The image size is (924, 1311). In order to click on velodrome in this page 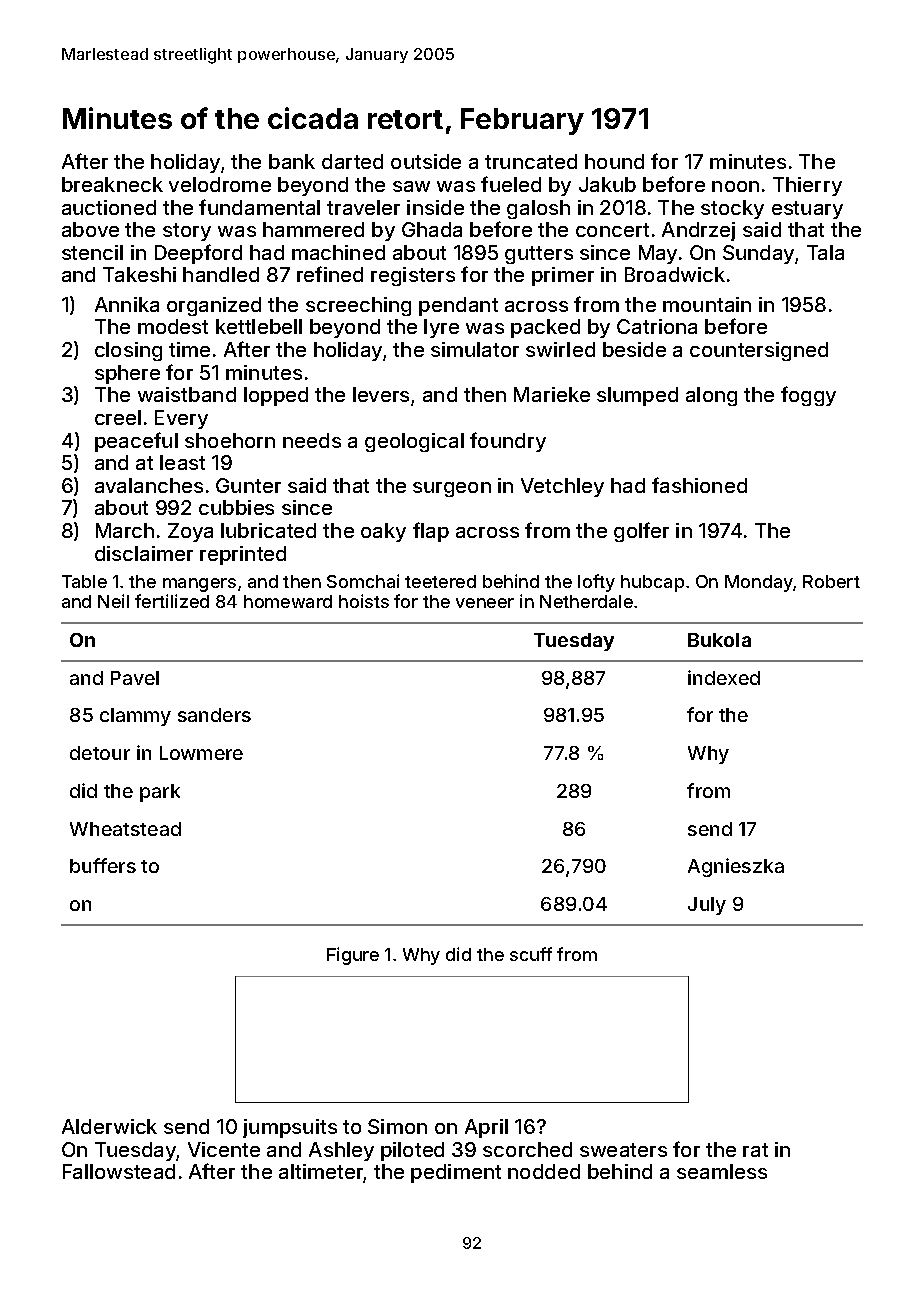, I will do `click(220, 184)`.
